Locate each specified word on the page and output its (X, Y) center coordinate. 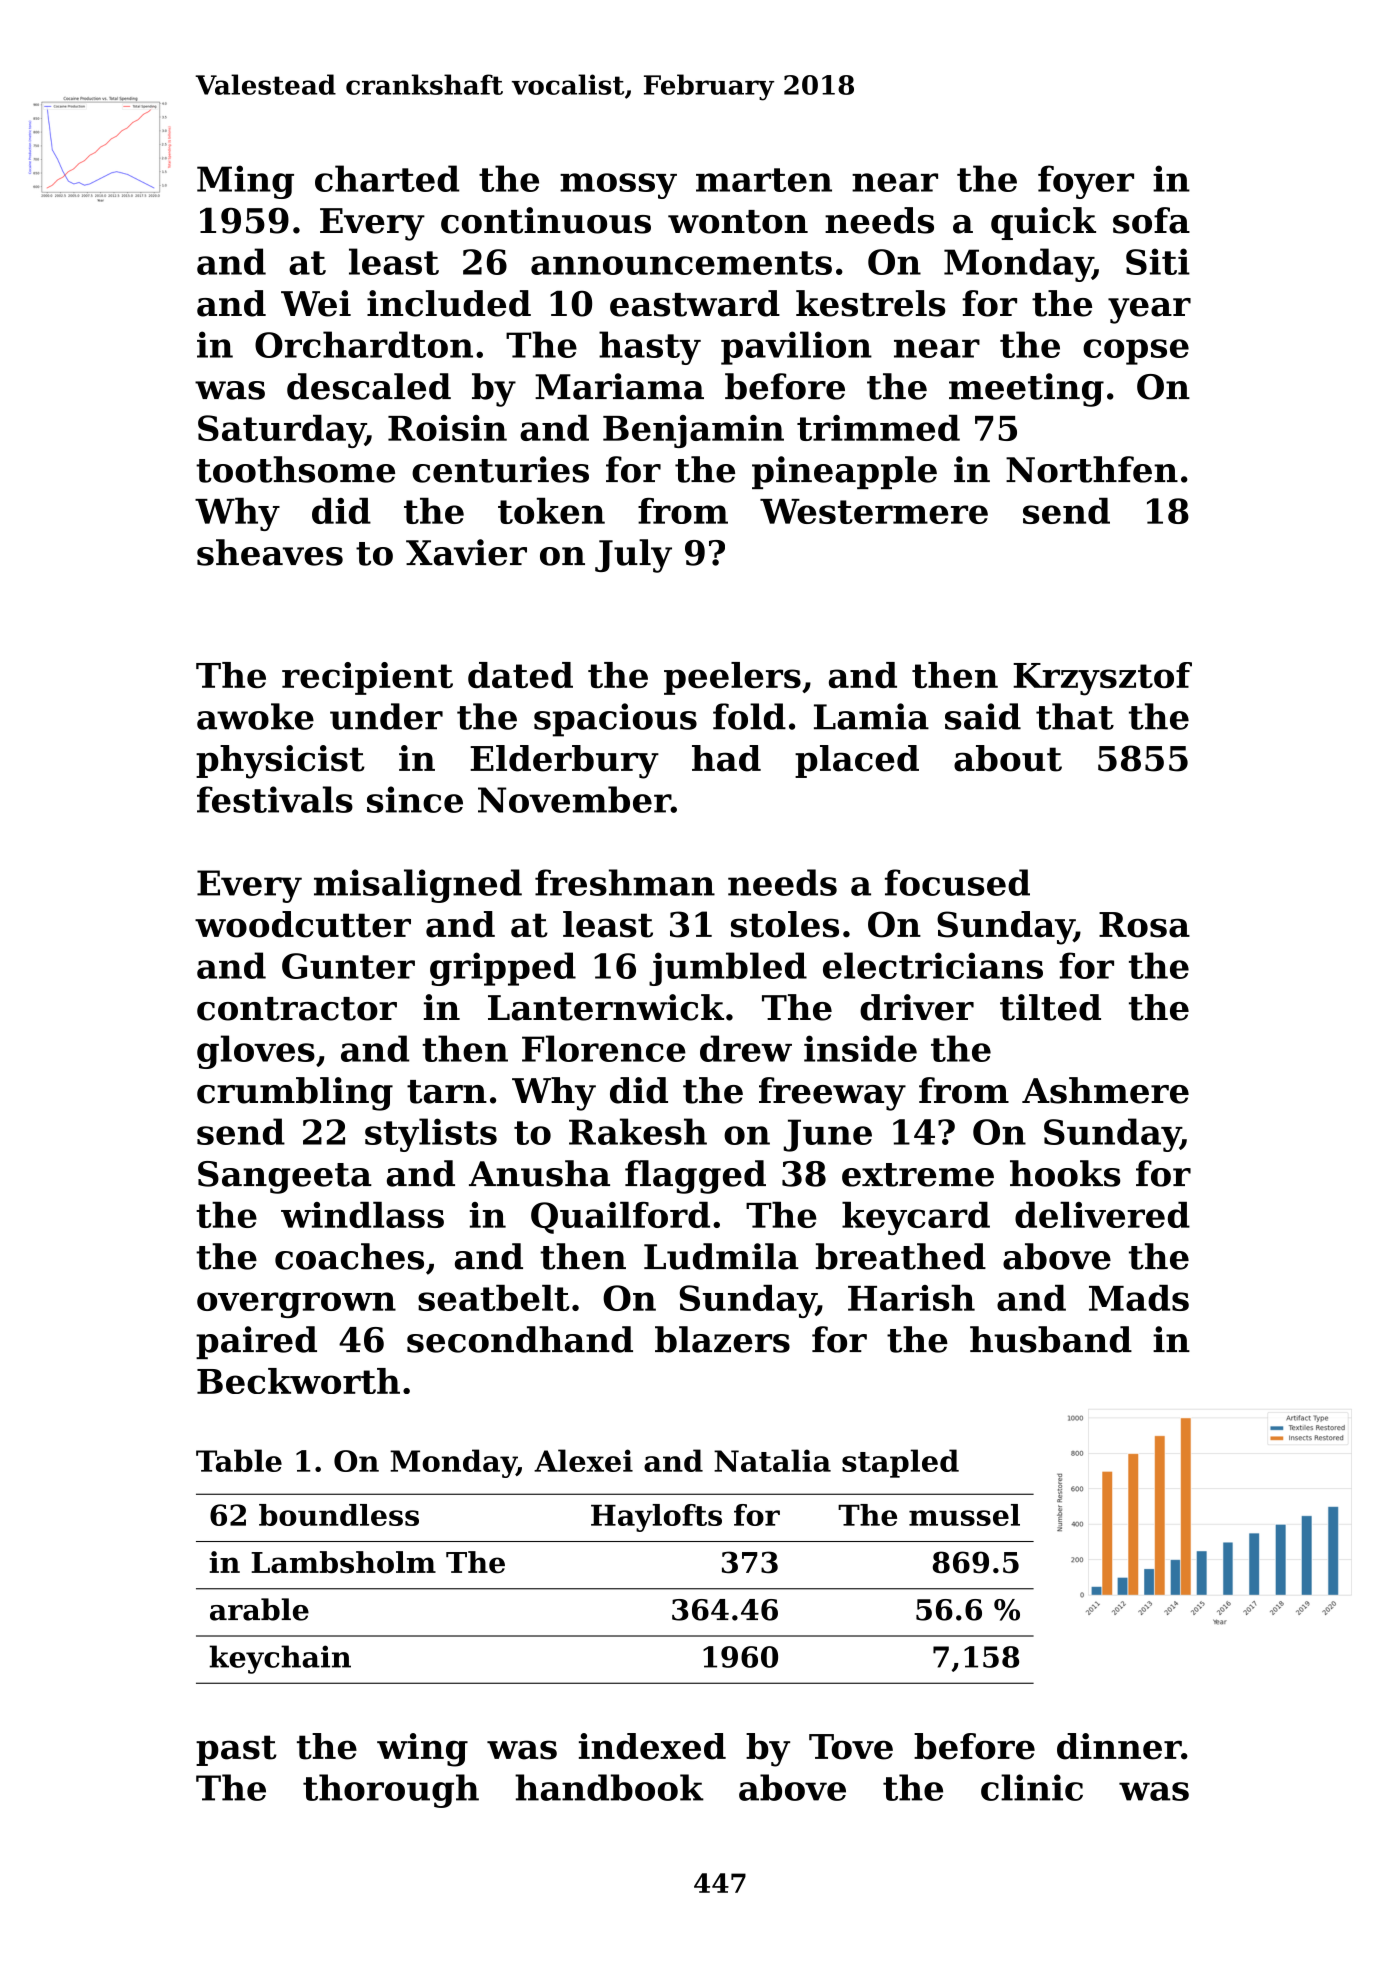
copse (1136, 352)
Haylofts (656, 1518)
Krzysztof (1102, 679)
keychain (280, 1659)
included (449, 303)
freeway (832, 1094)
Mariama (619, 386)
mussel (964, 1515)
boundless (339, 1515)
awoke (255, 716)
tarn (447, 1092)
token (551, 511)
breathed (901, 1256)
